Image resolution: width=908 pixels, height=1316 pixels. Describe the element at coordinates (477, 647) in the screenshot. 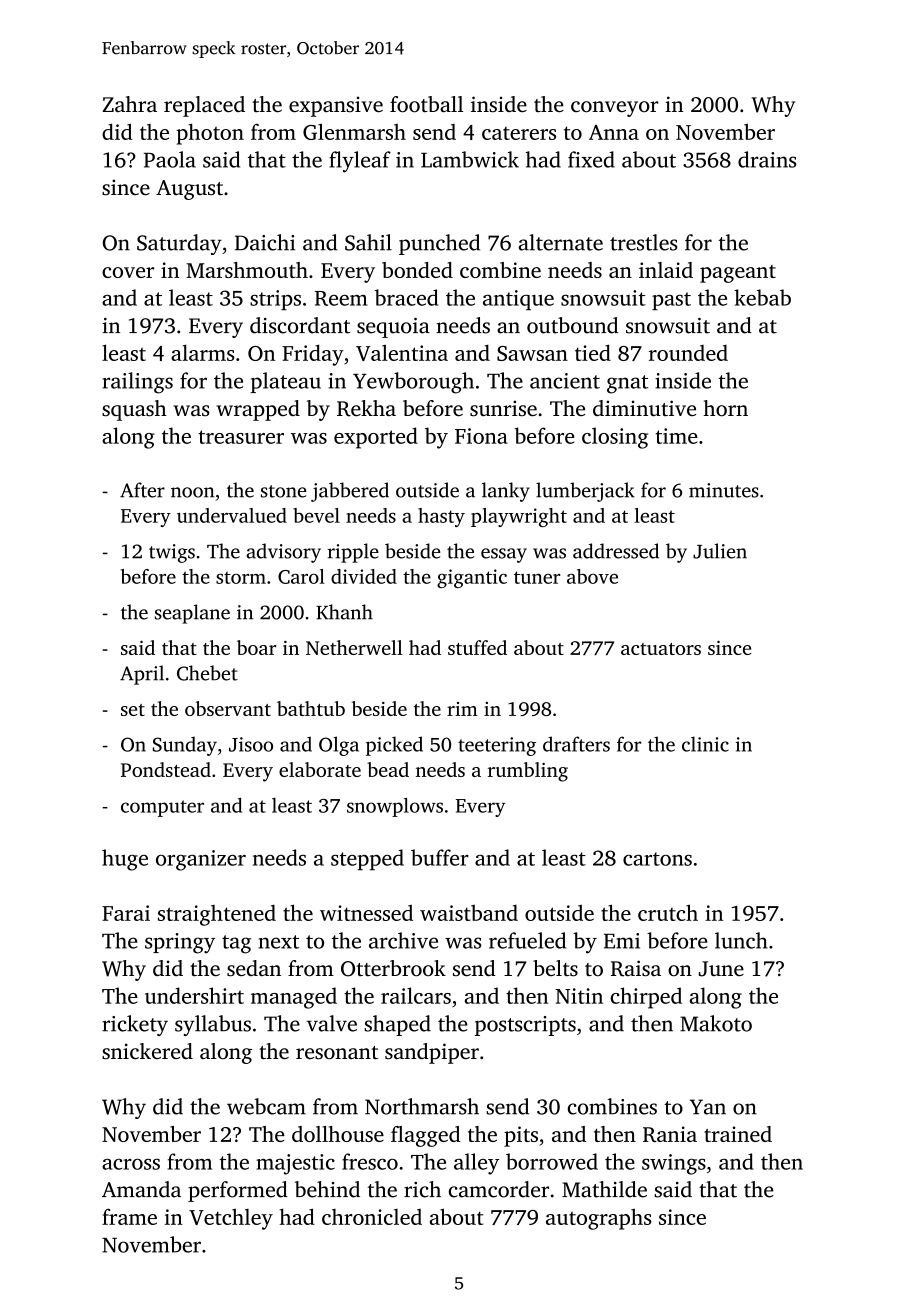

I see `stuffed` at that location.
